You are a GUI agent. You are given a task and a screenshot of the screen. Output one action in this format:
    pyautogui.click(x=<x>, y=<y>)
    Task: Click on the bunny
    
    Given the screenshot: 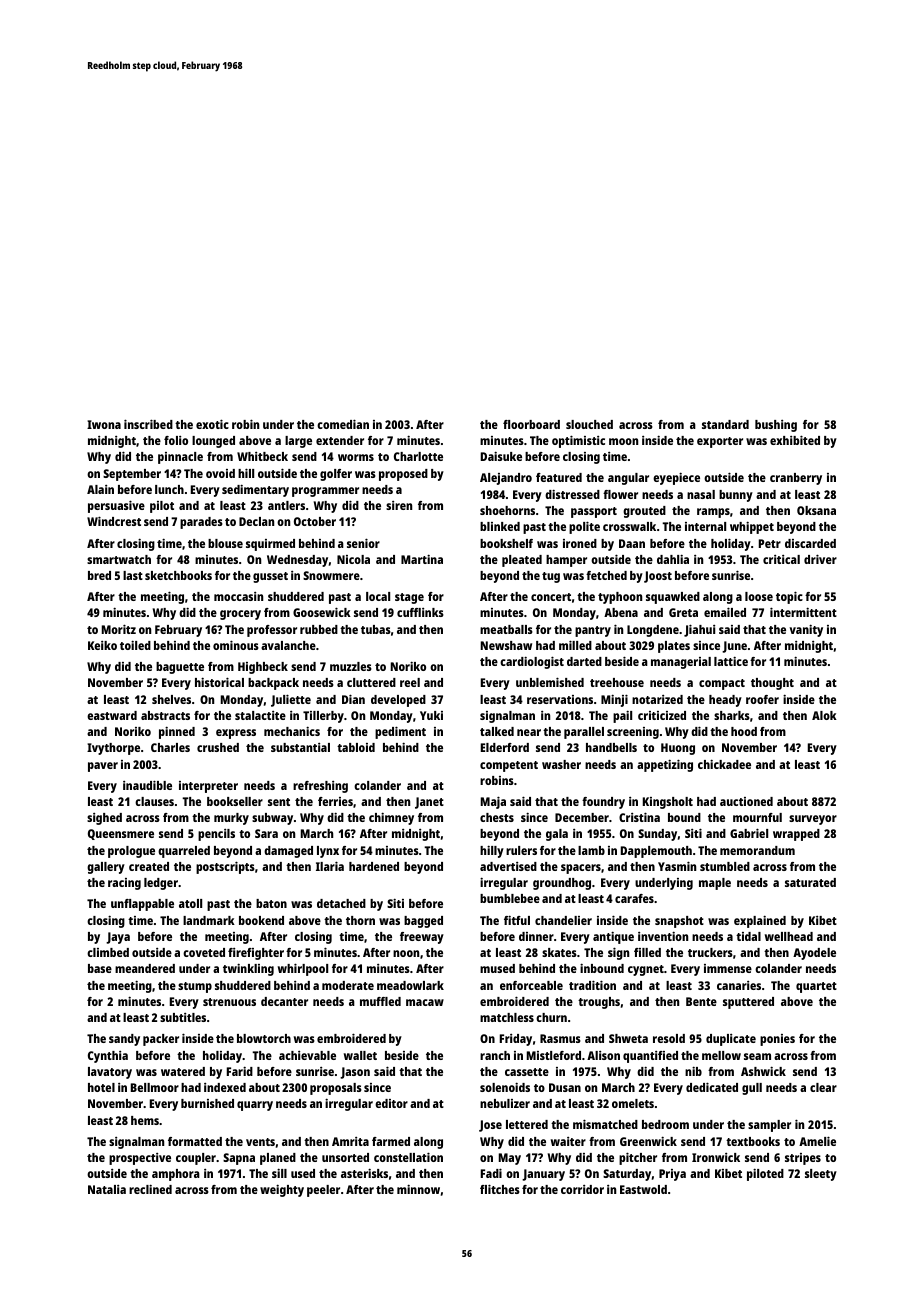 What is the action you would take?
    pyautogui.click(x=736, y=496)
